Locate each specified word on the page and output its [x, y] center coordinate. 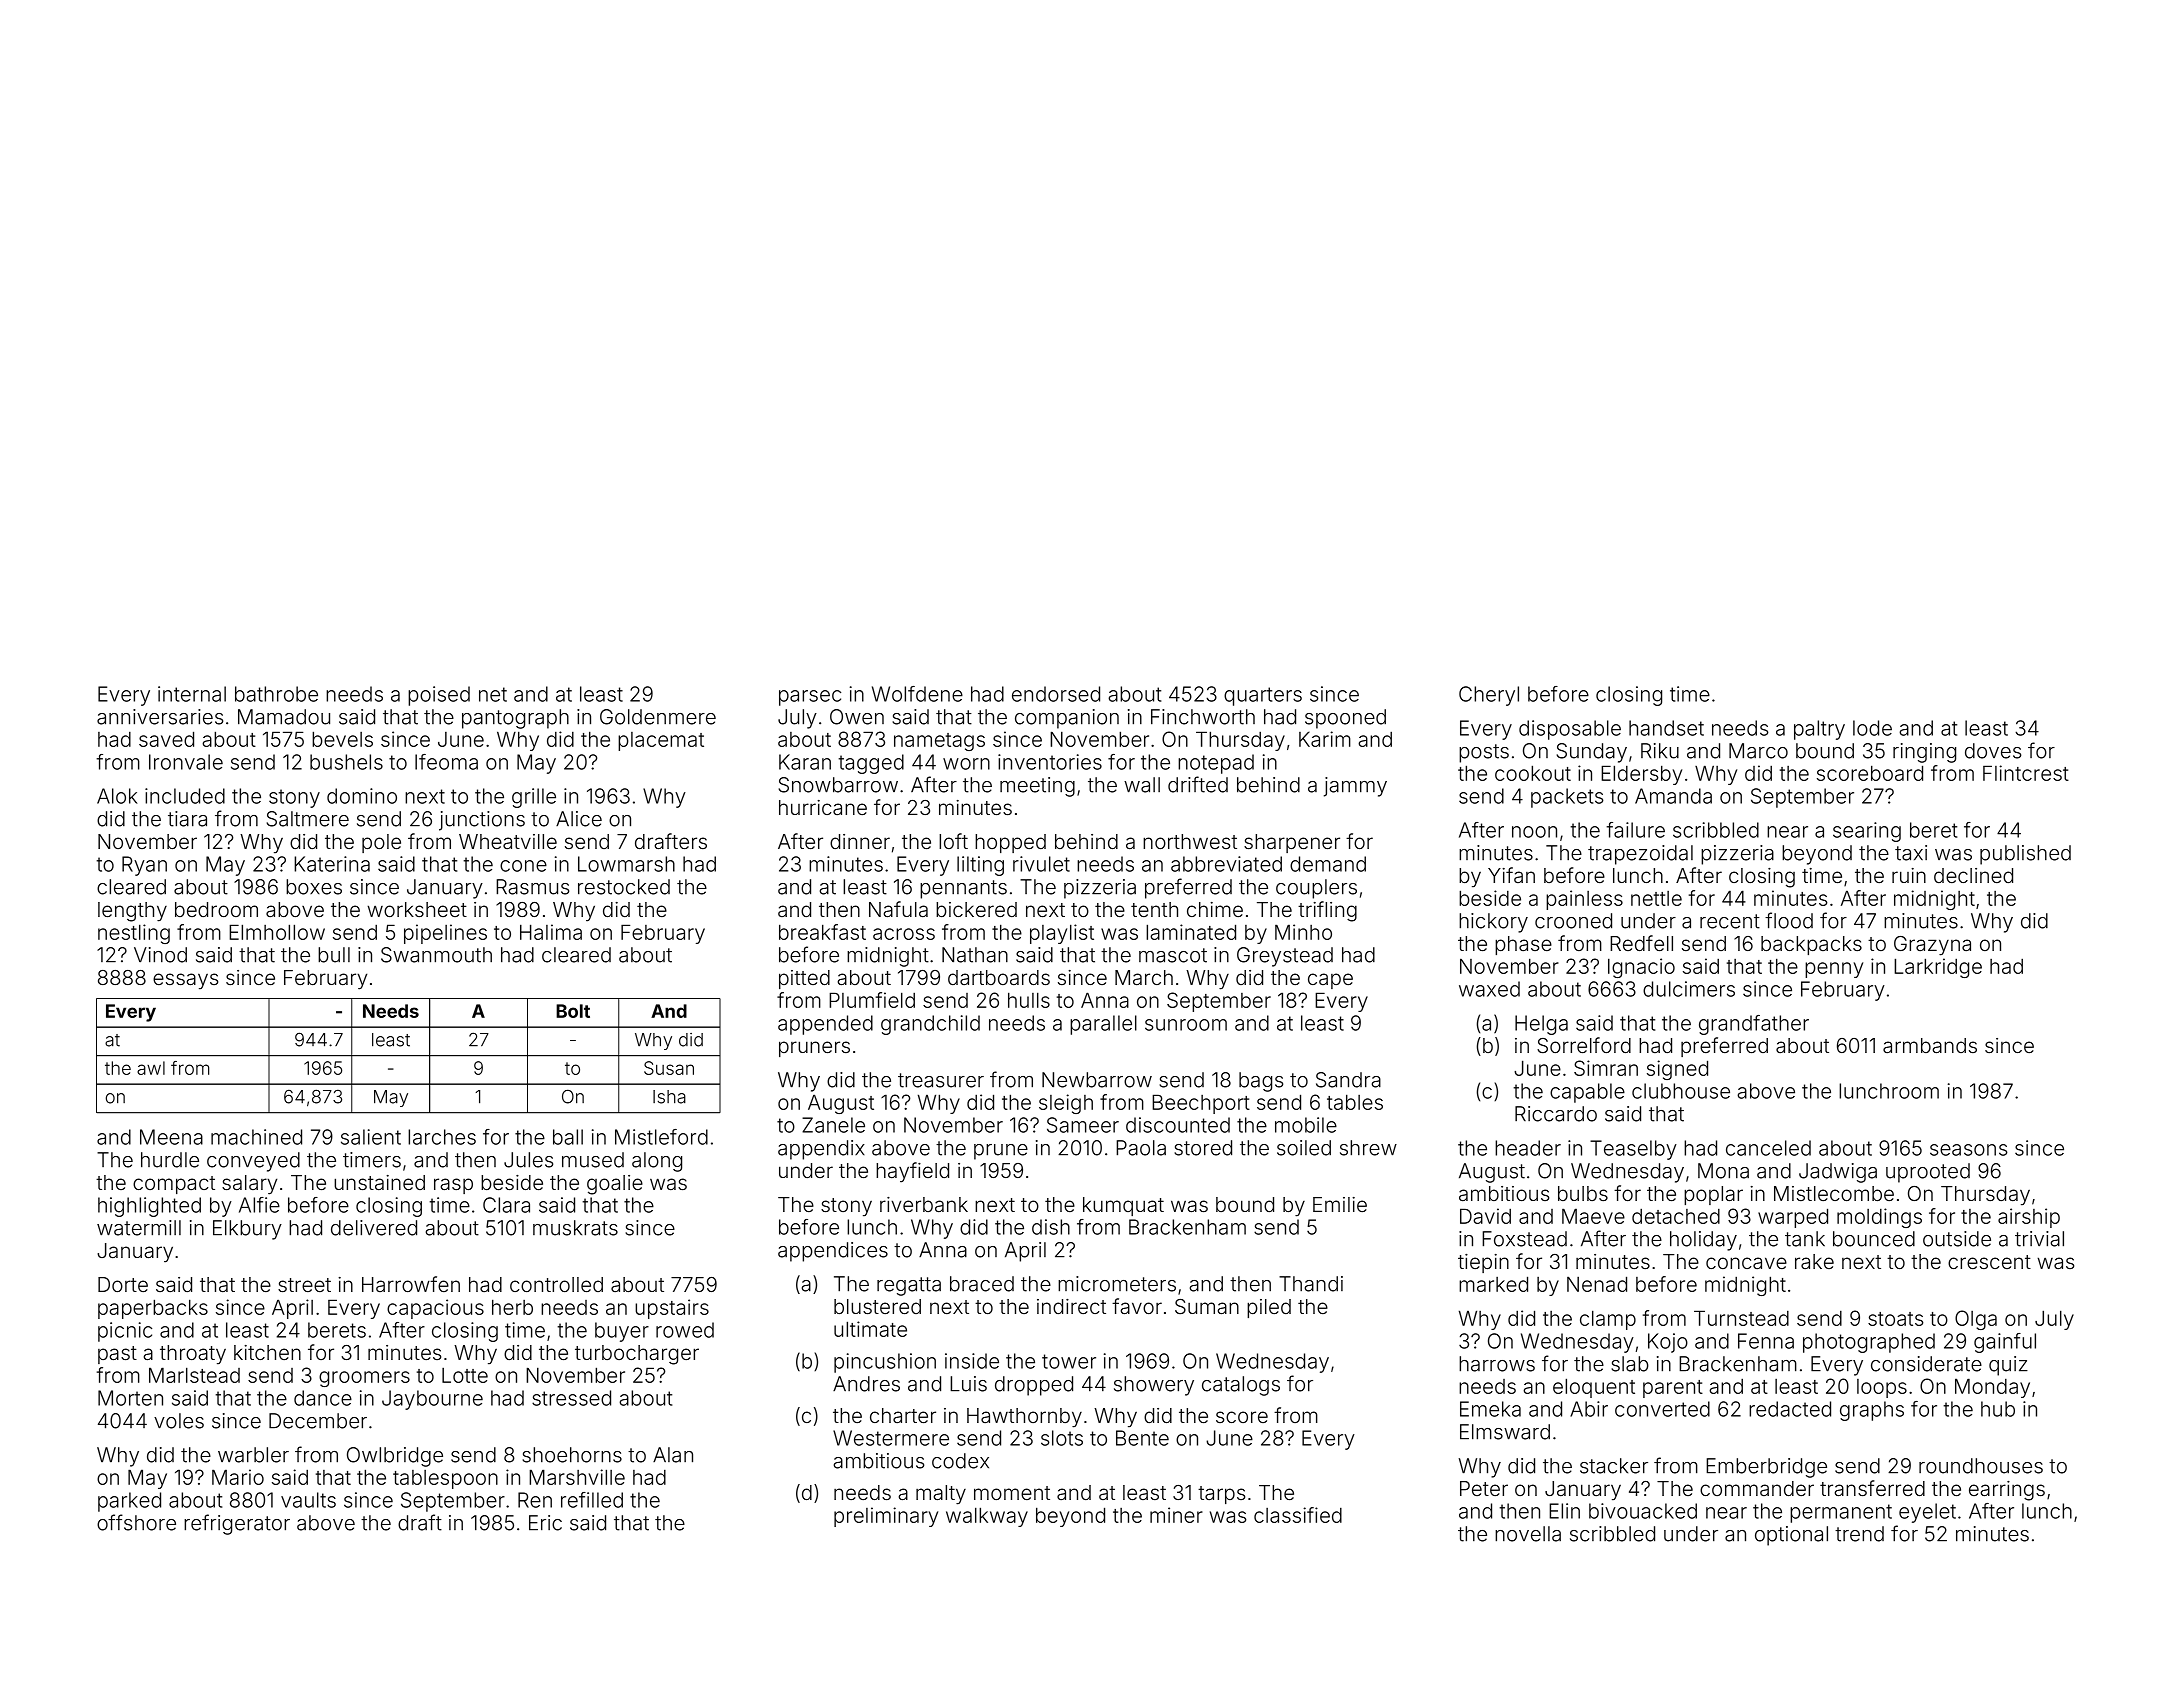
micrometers [1117, 1284]
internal [192, 694]
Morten [130, 1398]
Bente [1142, 1438]
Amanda [1673, 796]
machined [256, 1137]
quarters [1263, 696]
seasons [1969, 1150]
